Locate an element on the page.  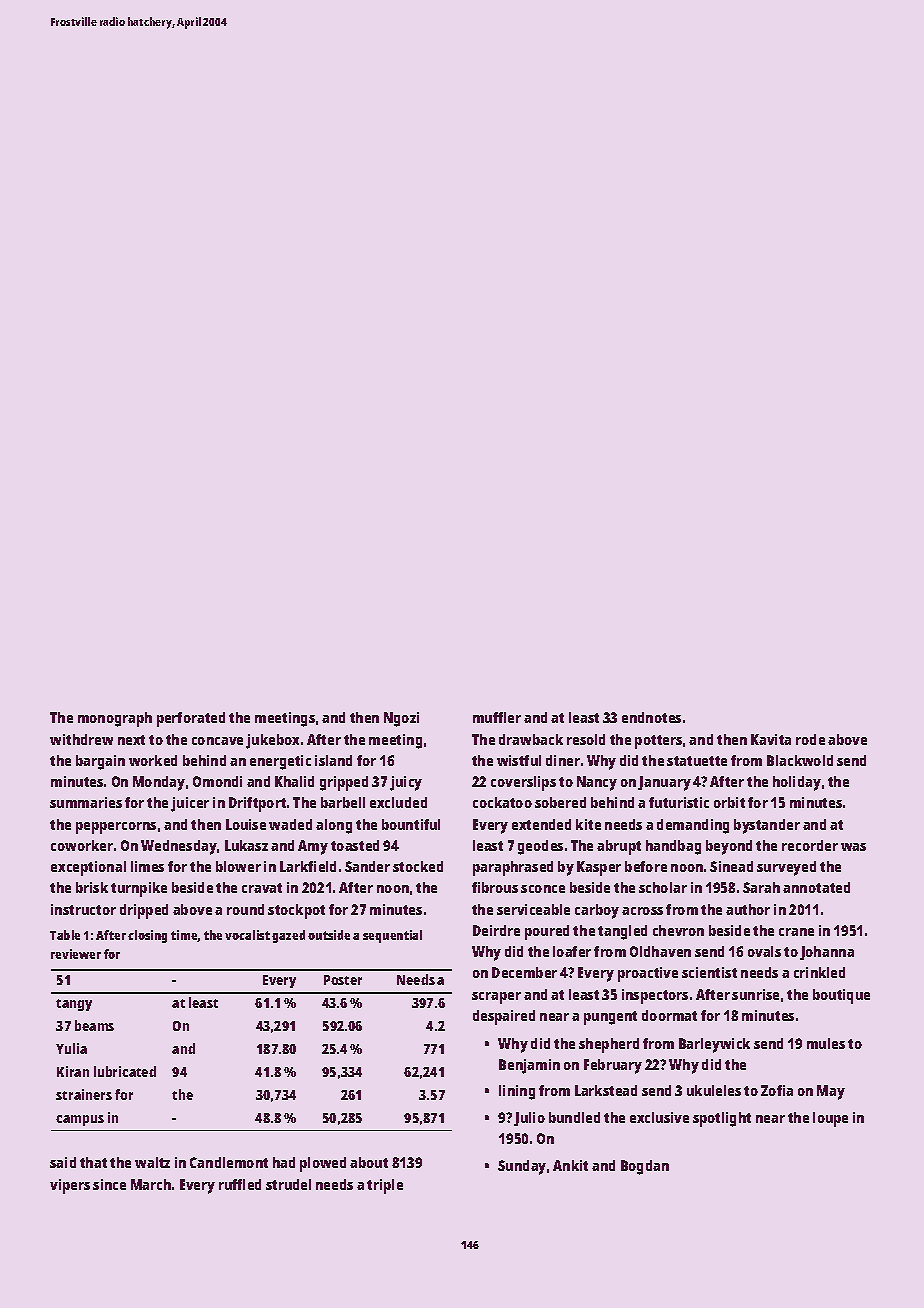
beams is located at coordinates (94, 1025).
